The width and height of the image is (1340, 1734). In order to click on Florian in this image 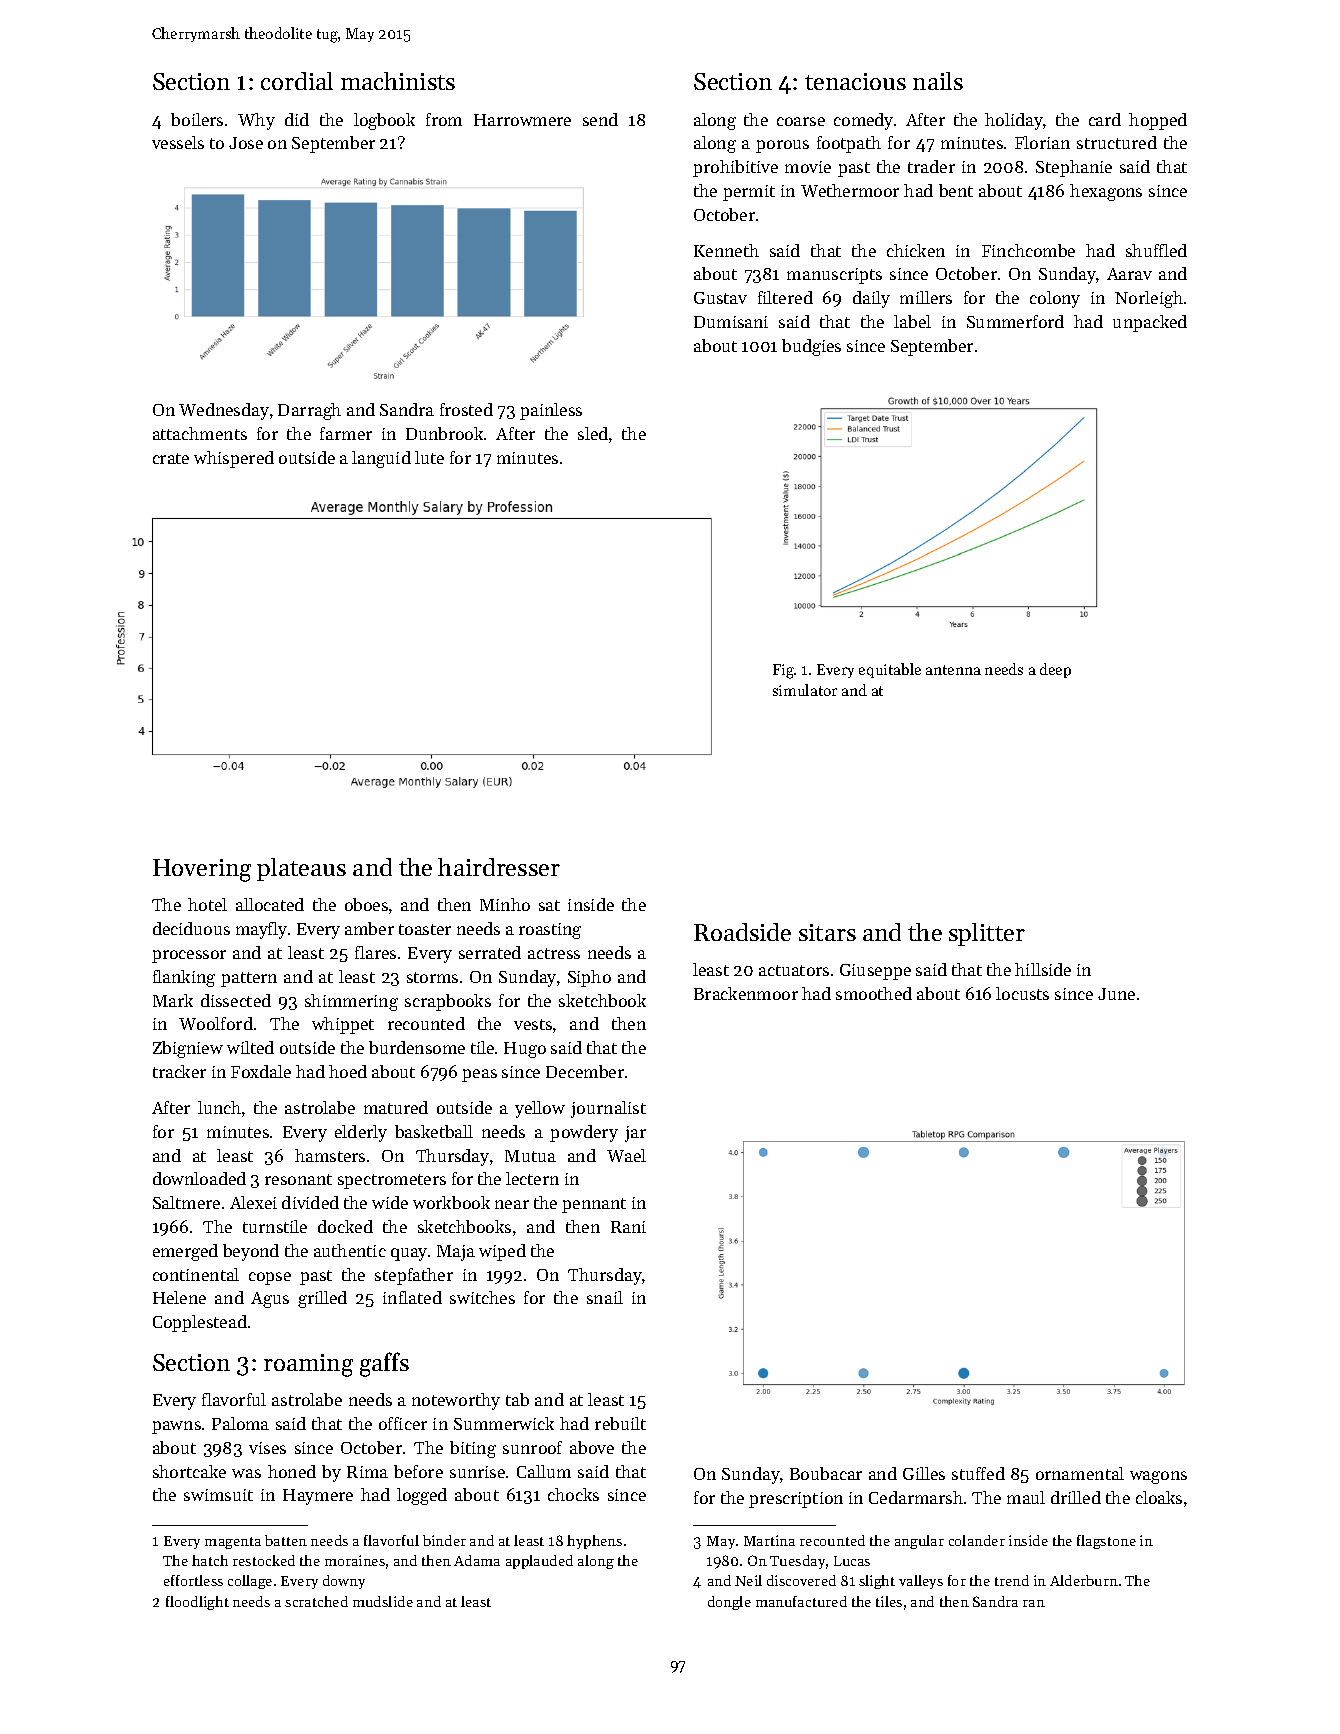, I will do `click(1042, 142)`.
